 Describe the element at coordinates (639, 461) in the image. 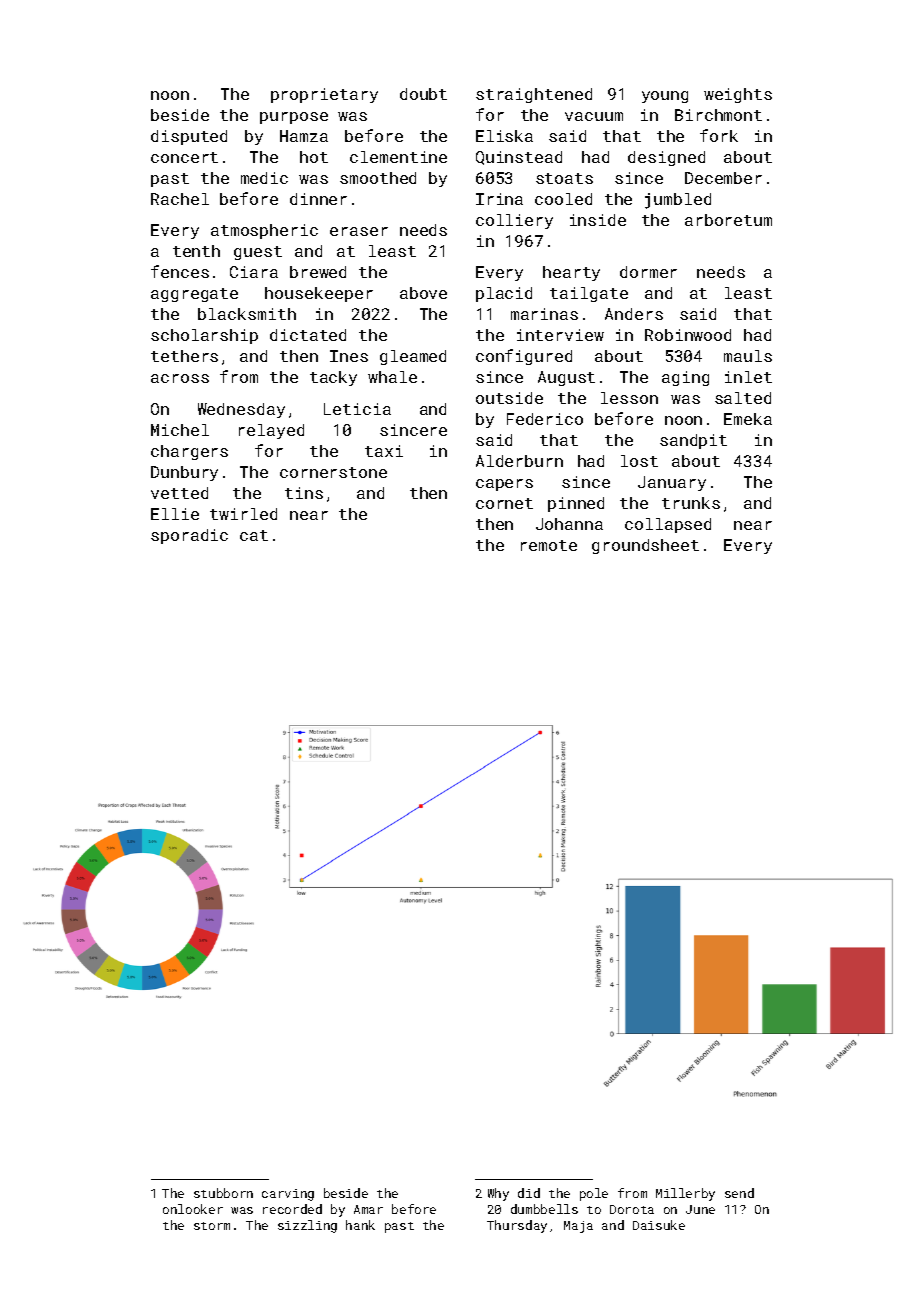

I see `lost` at that location.
